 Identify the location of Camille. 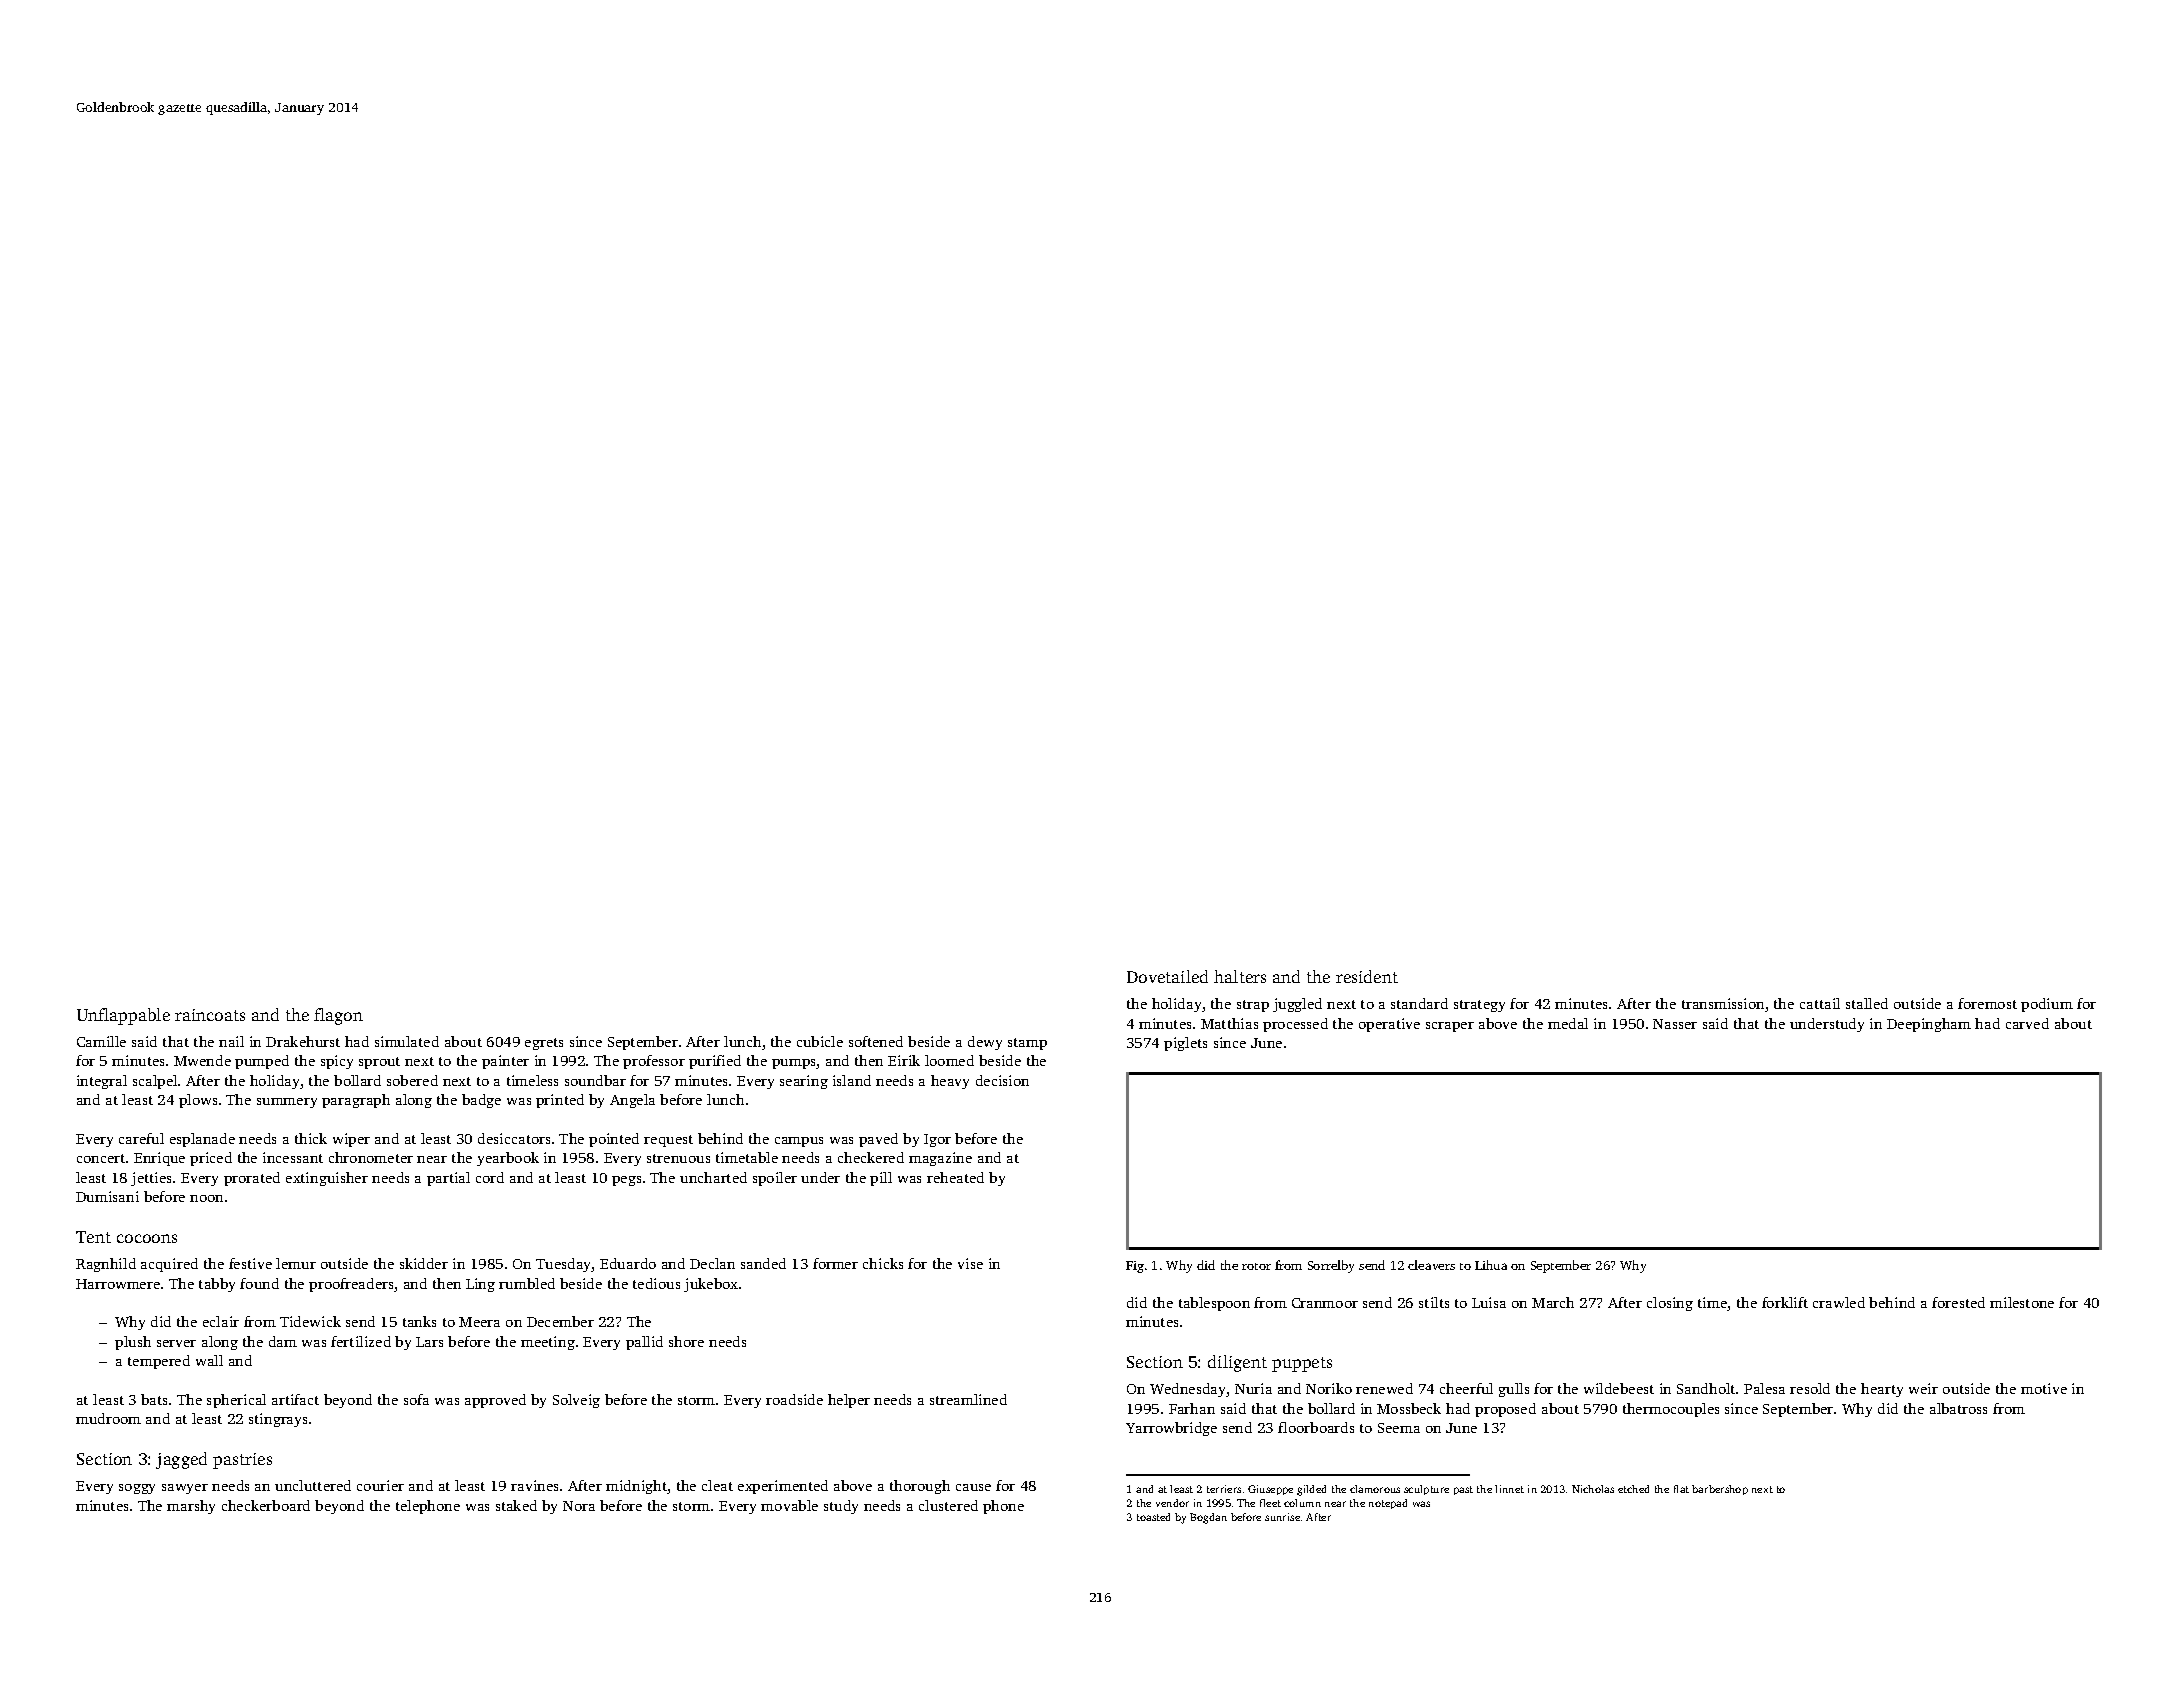
(101, 1041).
